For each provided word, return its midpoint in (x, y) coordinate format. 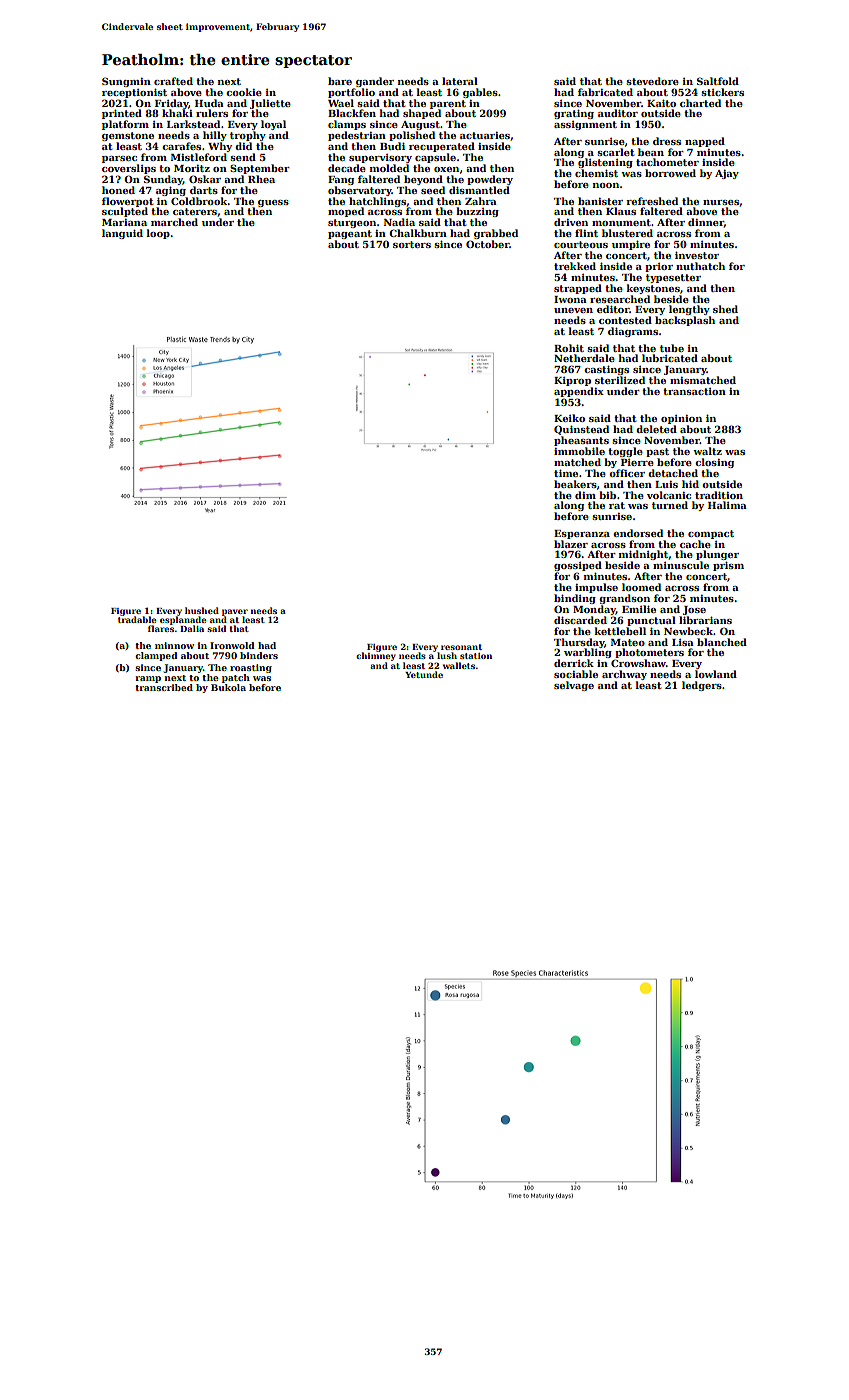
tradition (719, 495)
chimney (376, 656)
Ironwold (232, 645)
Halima (727, 505)
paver (235, 612)
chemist (596, 173)
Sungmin (126, 82)
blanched (722, 642)
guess (273, 203)
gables (480, 93)
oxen (446, 169)
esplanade (183, 620)
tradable (137, 619)
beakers (575, 484)
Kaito (661, 103)
